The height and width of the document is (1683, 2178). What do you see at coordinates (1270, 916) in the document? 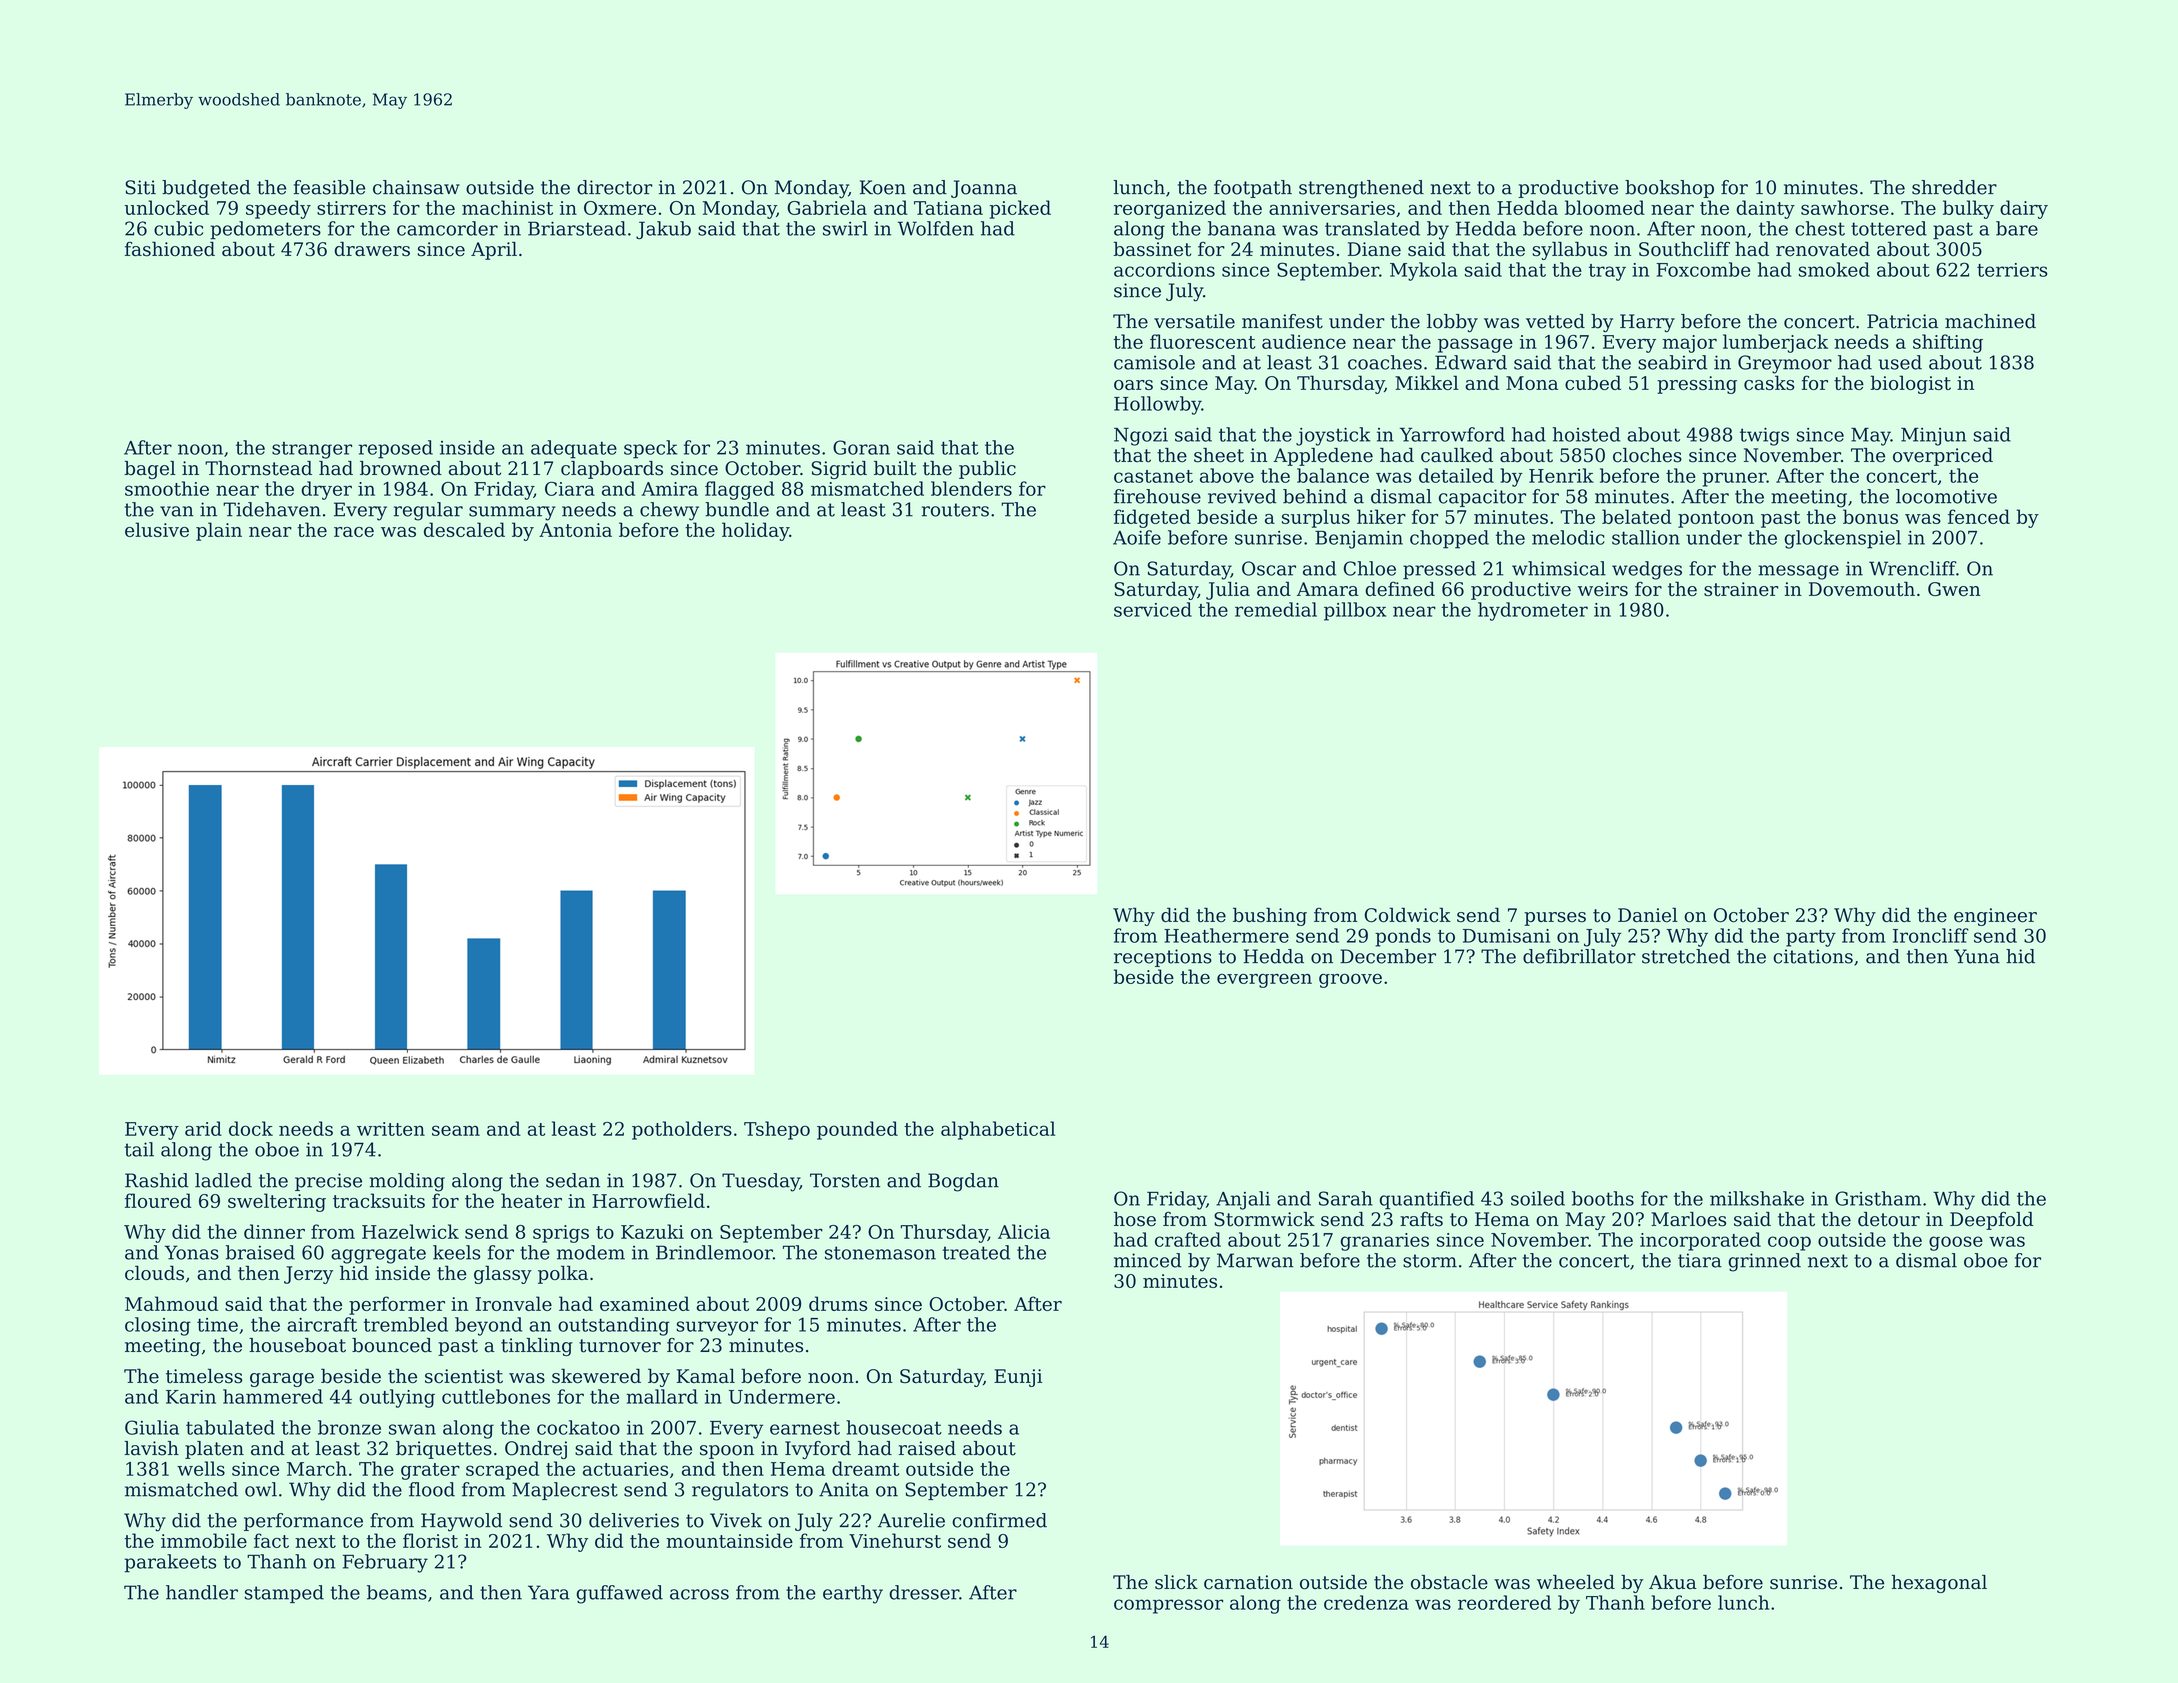
I see `bushing` at bounding box center [1270, 916].
